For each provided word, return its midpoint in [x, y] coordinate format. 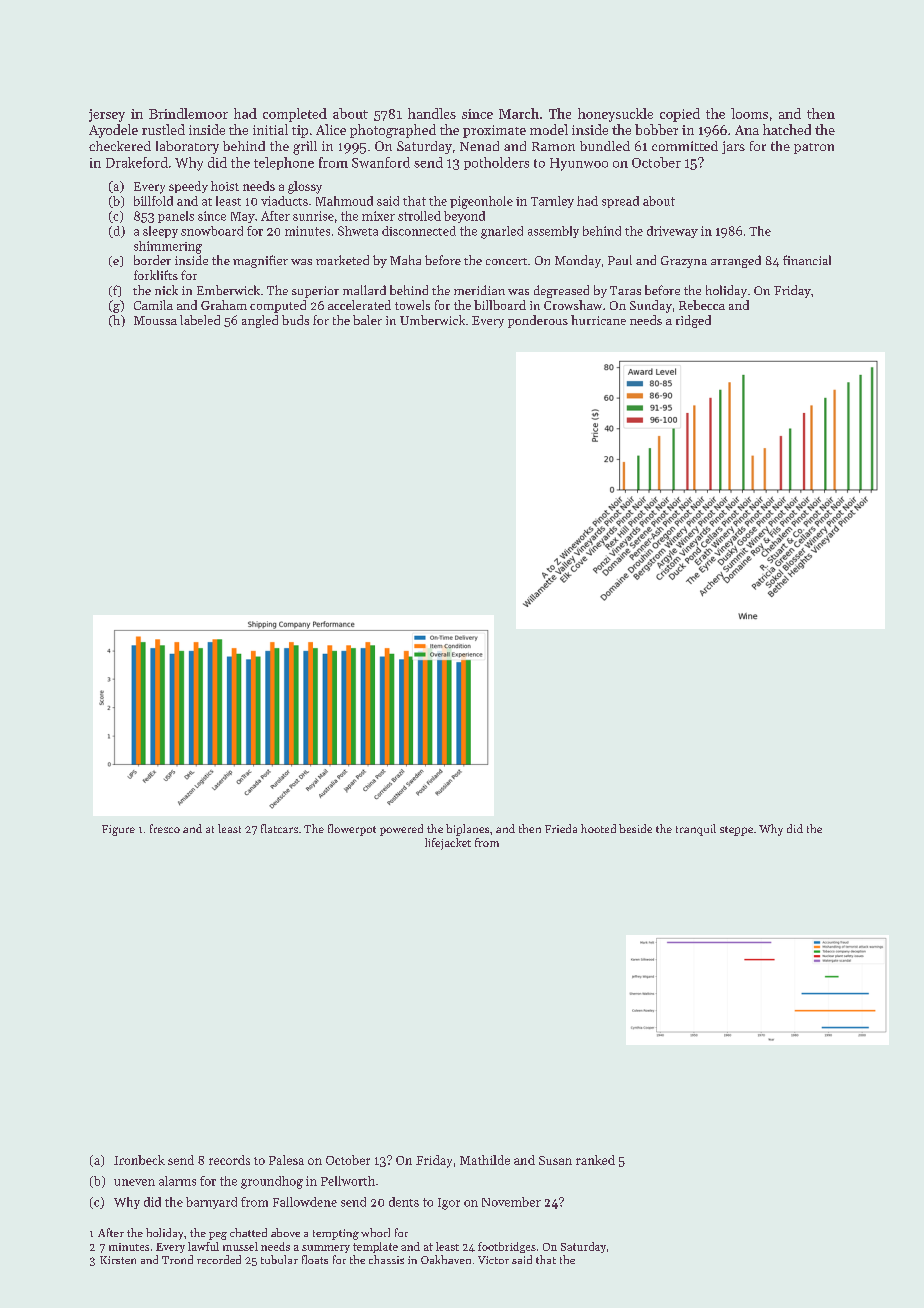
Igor [449, 1204]
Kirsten [118, 1260]
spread [620, 202]
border [152, 260]
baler [367, 320]
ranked [595, 1160]
